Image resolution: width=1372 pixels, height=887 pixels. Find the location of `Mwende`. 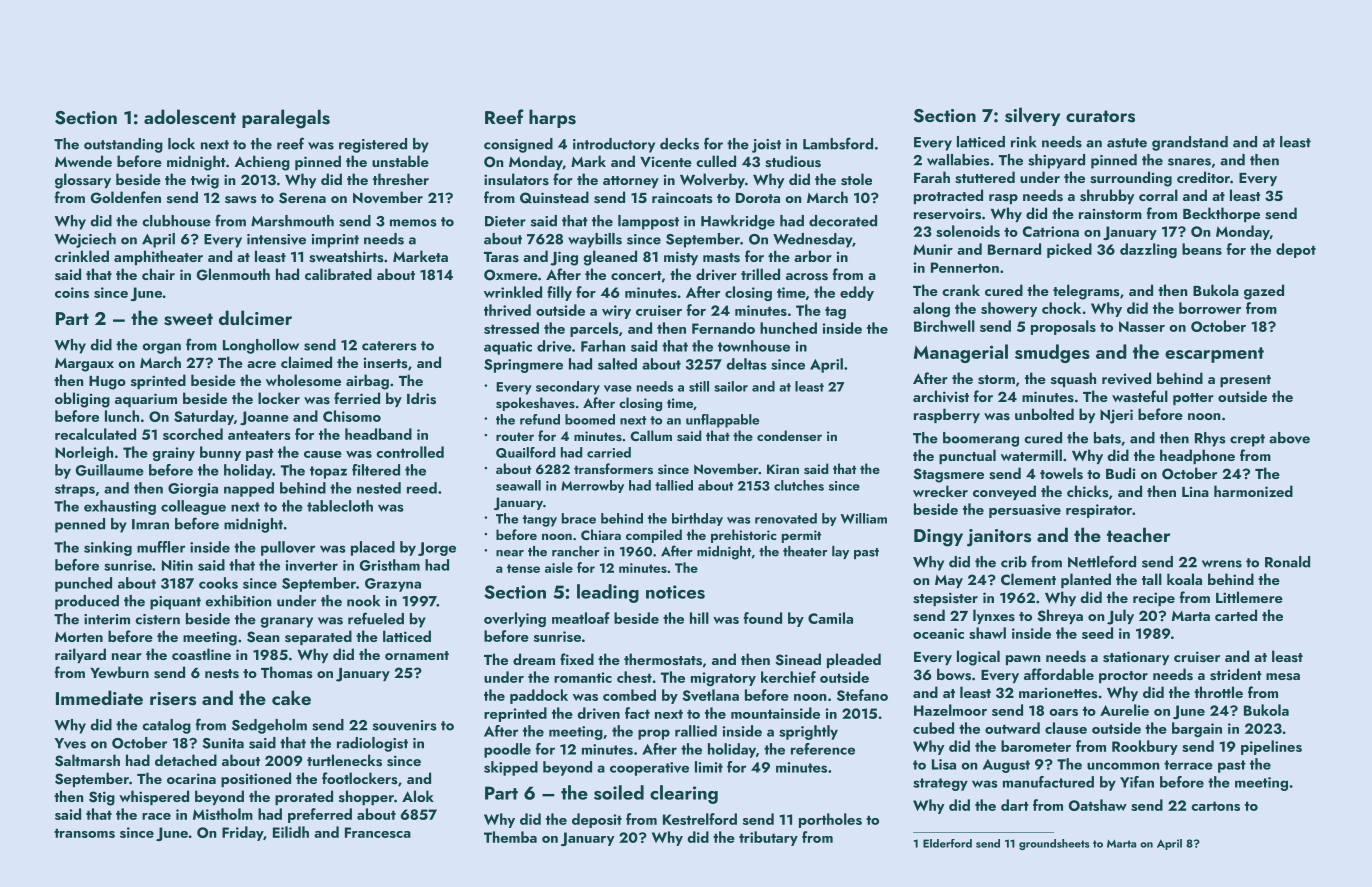

Mwende is located at coordinates (83, 161).
